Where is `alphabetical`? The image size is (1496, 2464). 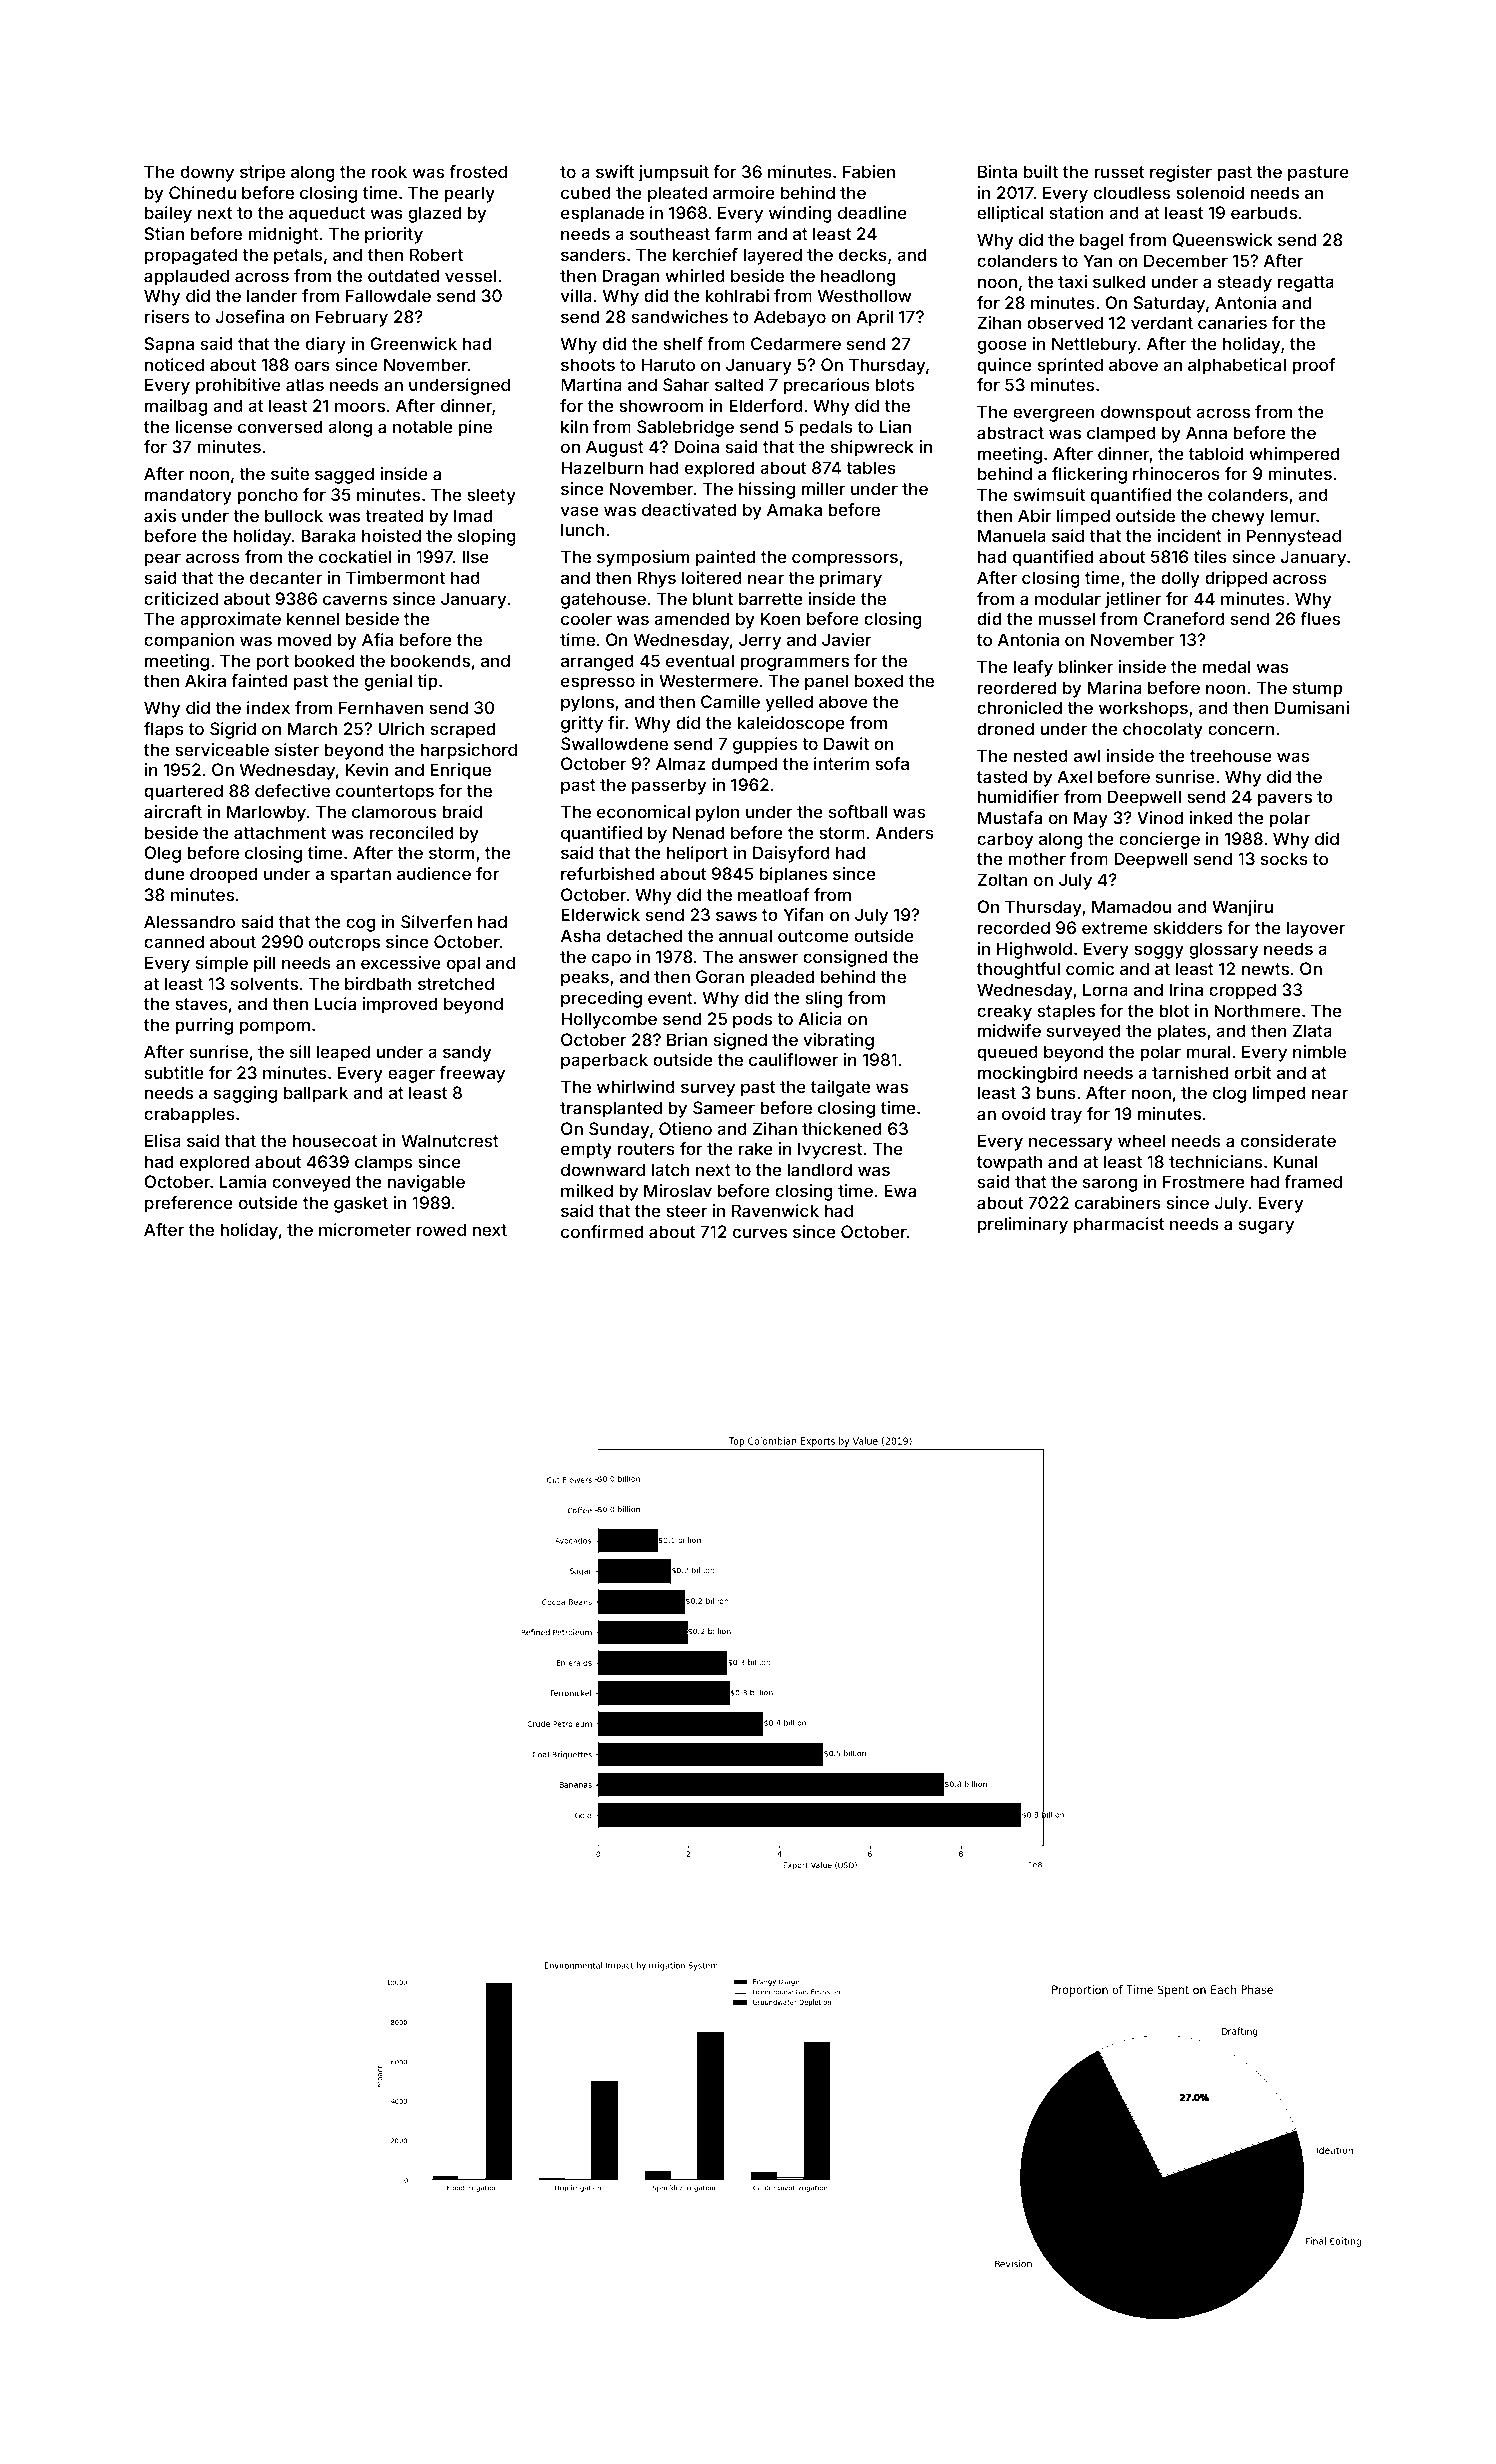 alphabetical is located at coordinates (1237, 366).
